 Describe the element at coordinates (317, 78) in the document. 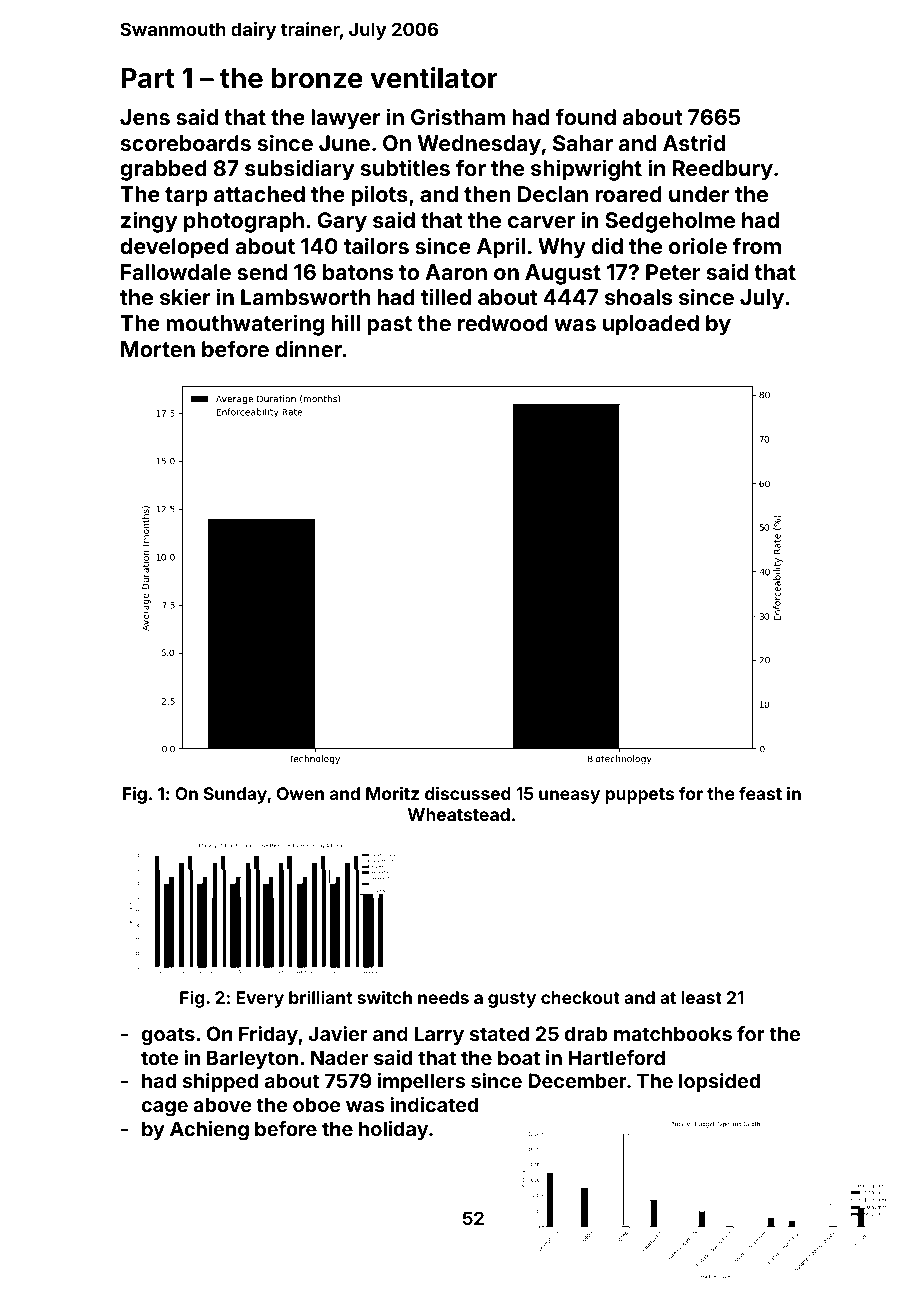

I see `bronze` at that location.
